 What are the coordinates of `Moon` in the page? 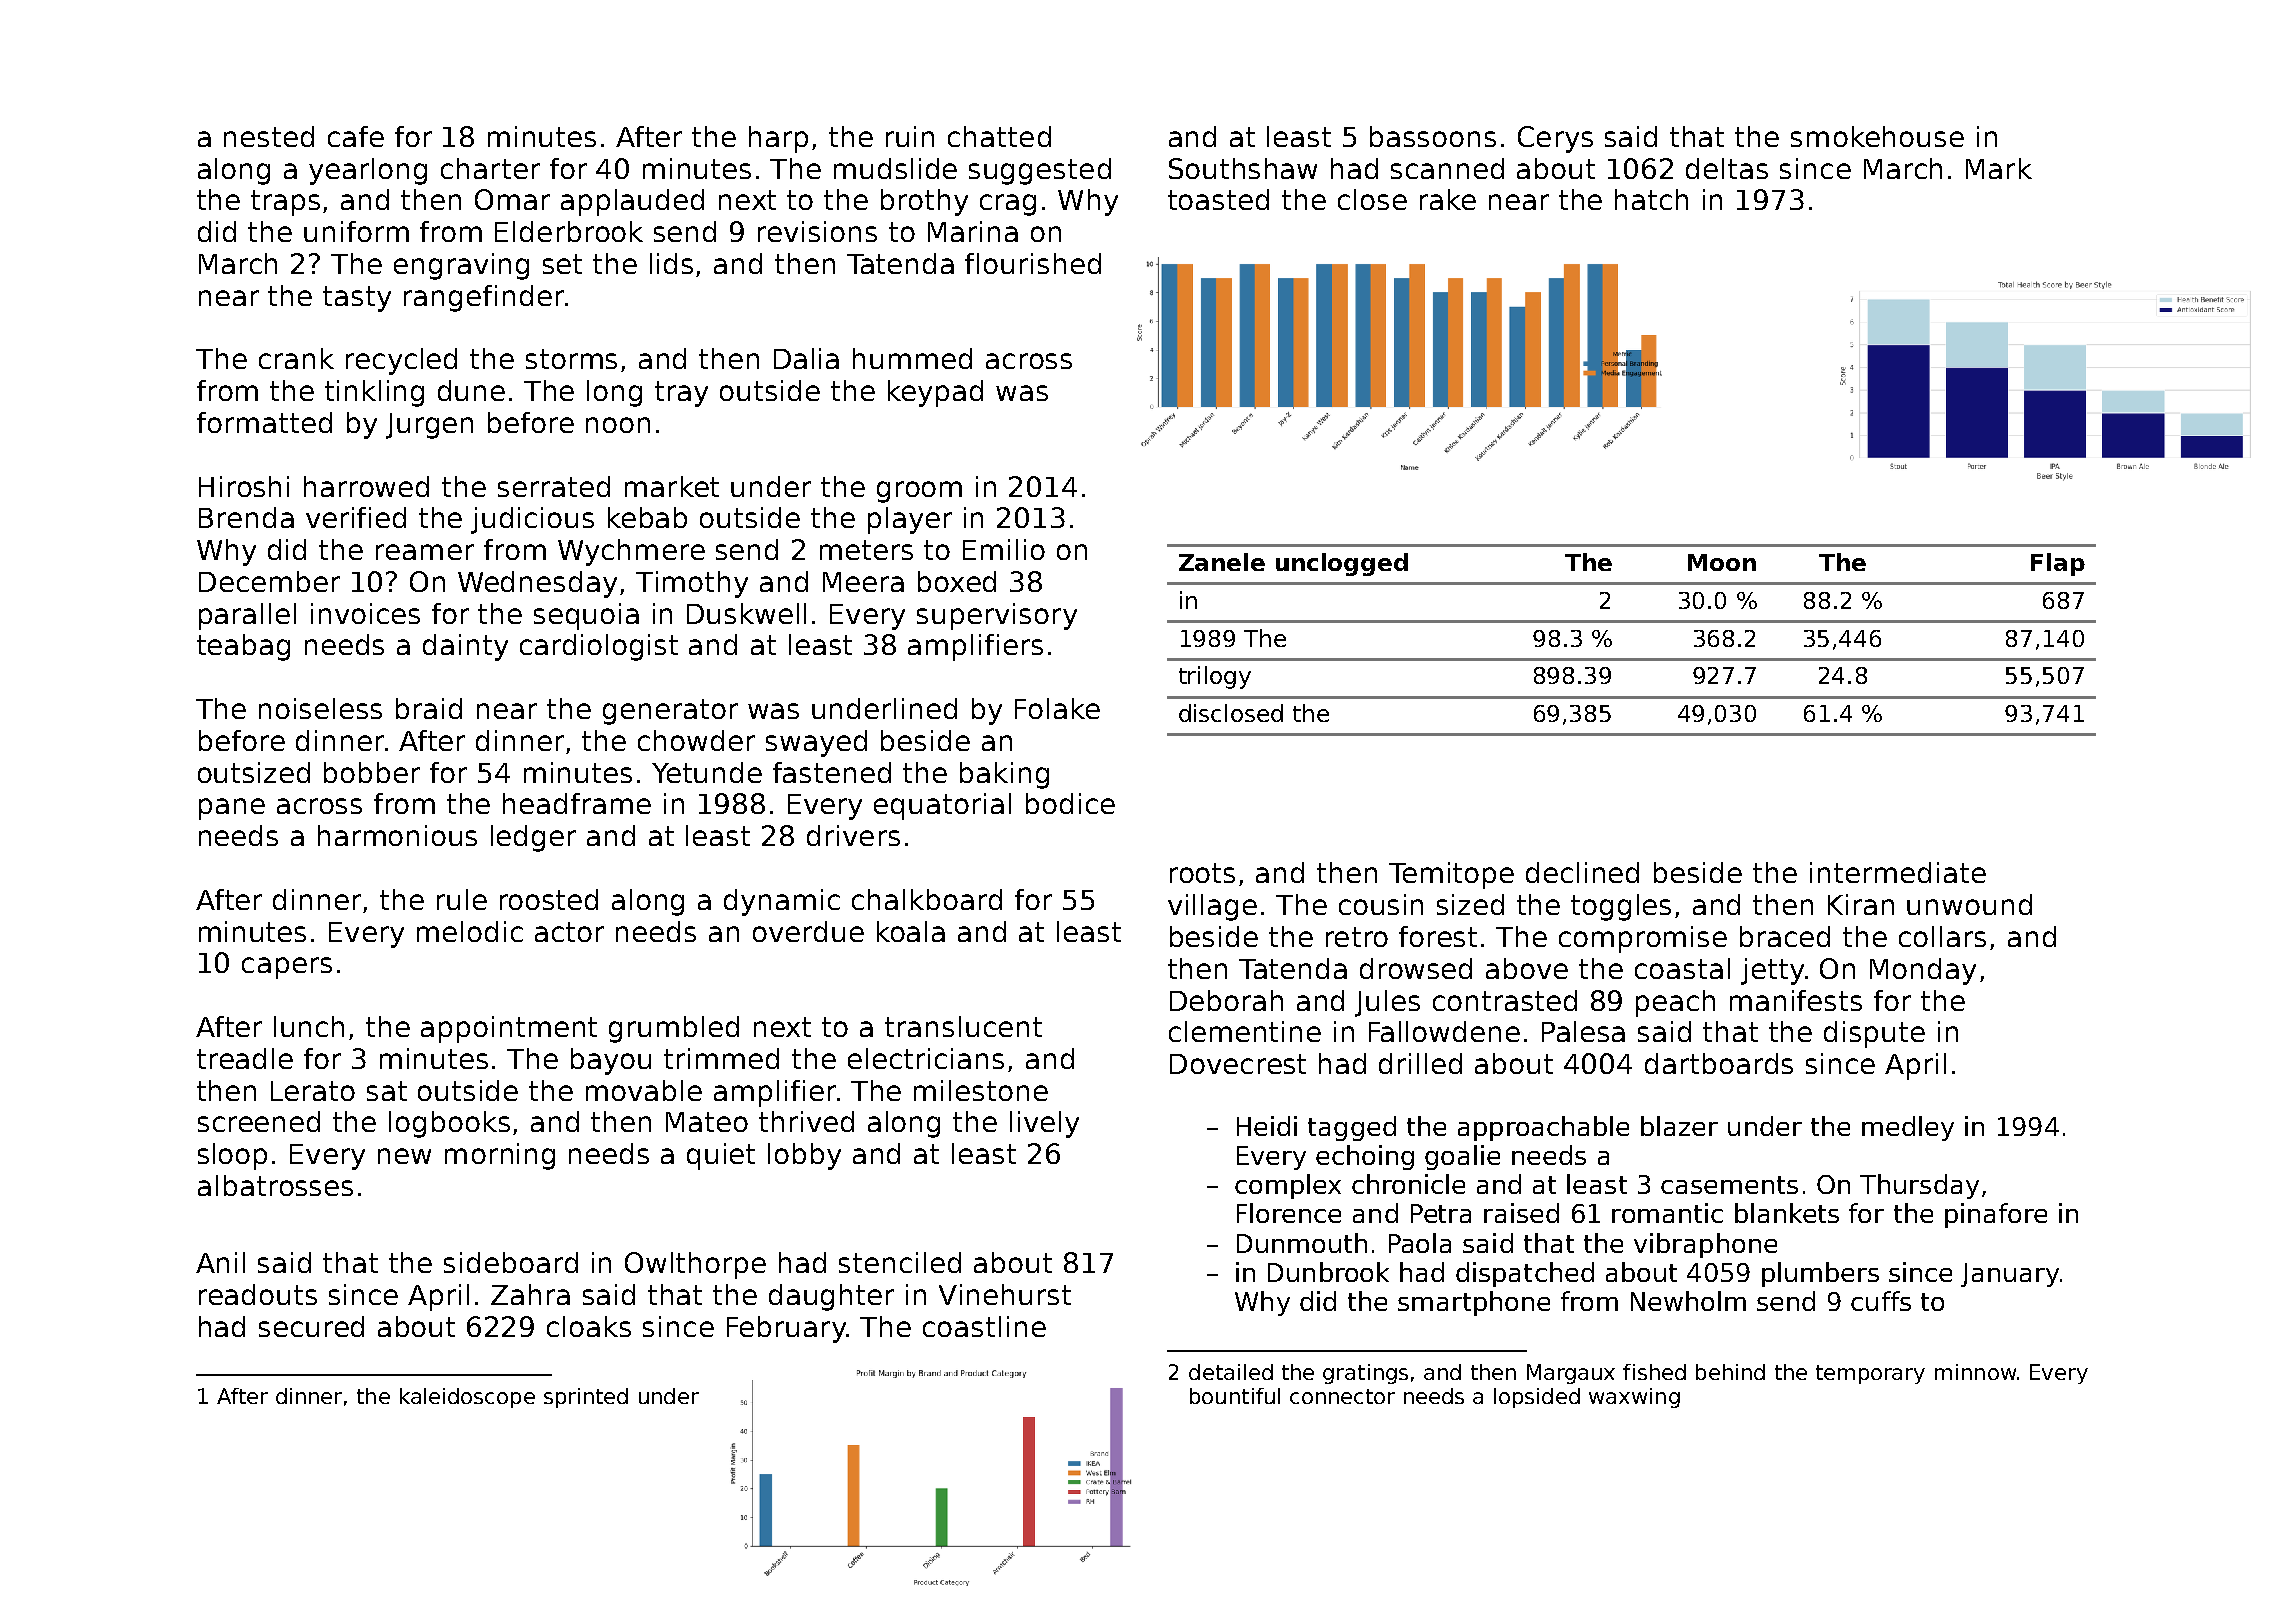 It's located at (1722, 562).
